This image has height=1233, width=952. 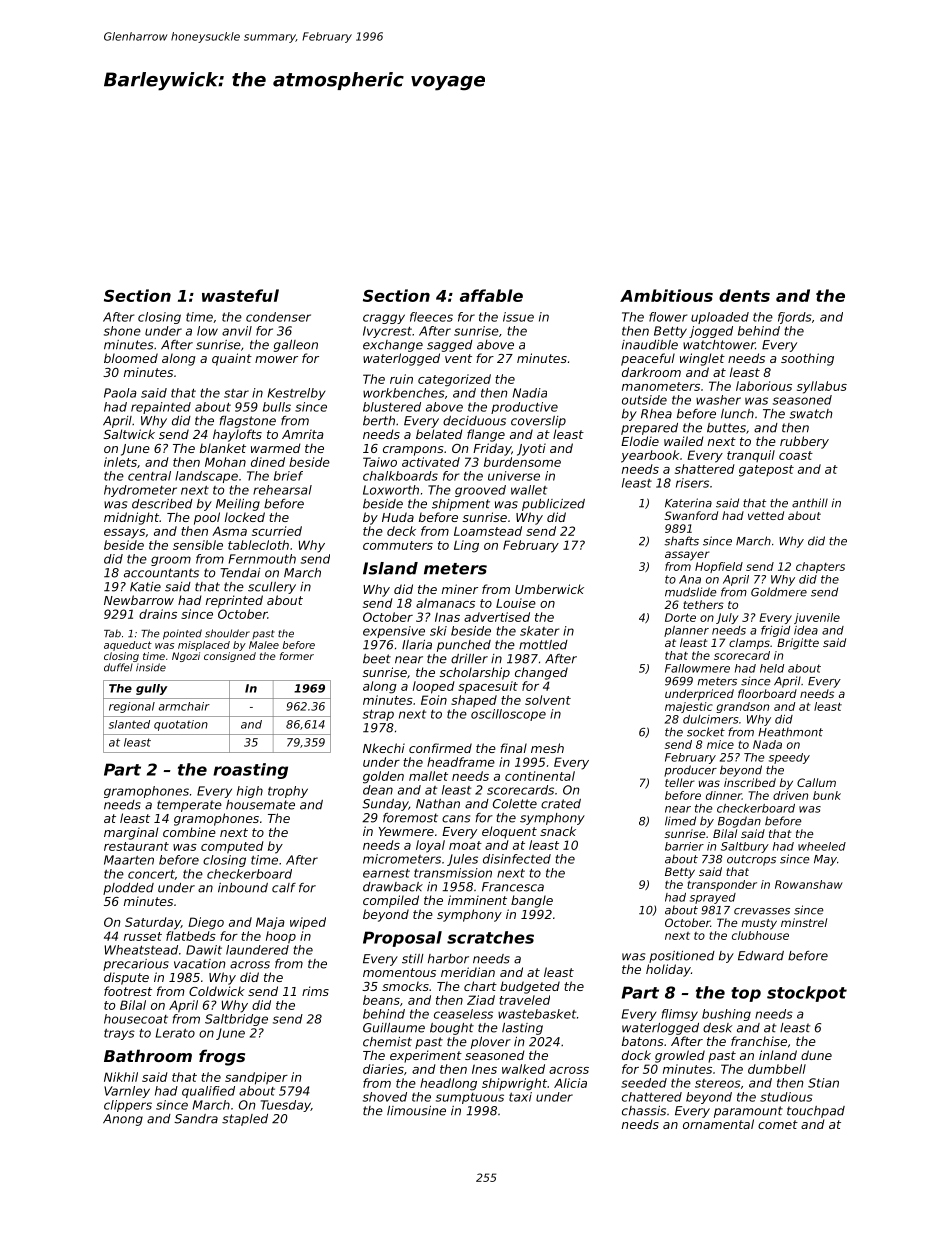 I want to click on changed, so click(x=541, y=673).
